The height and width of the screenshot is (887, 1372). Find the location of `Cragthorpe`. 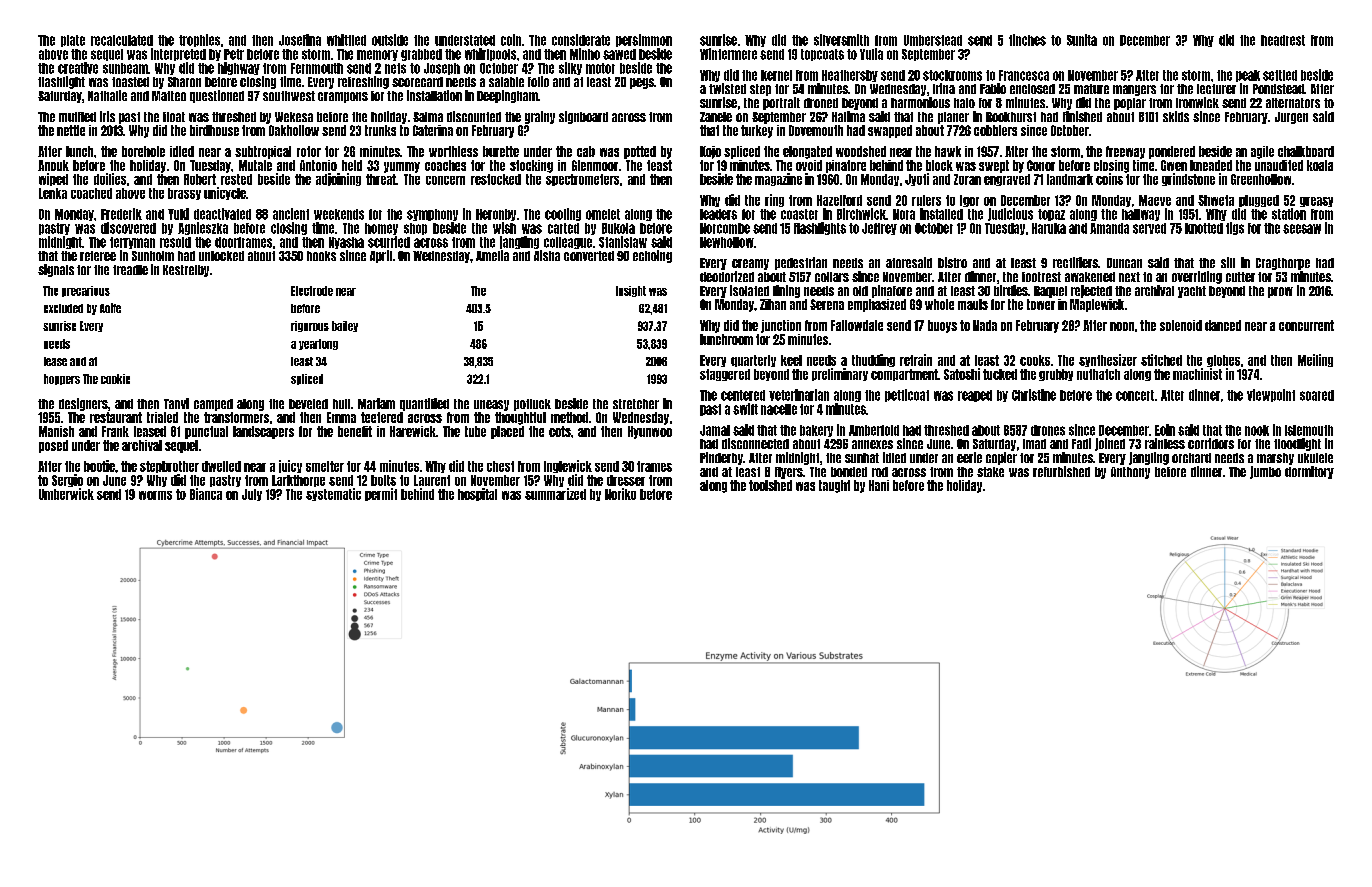

Cragthorpe is located at coordinates (1283, 264).
